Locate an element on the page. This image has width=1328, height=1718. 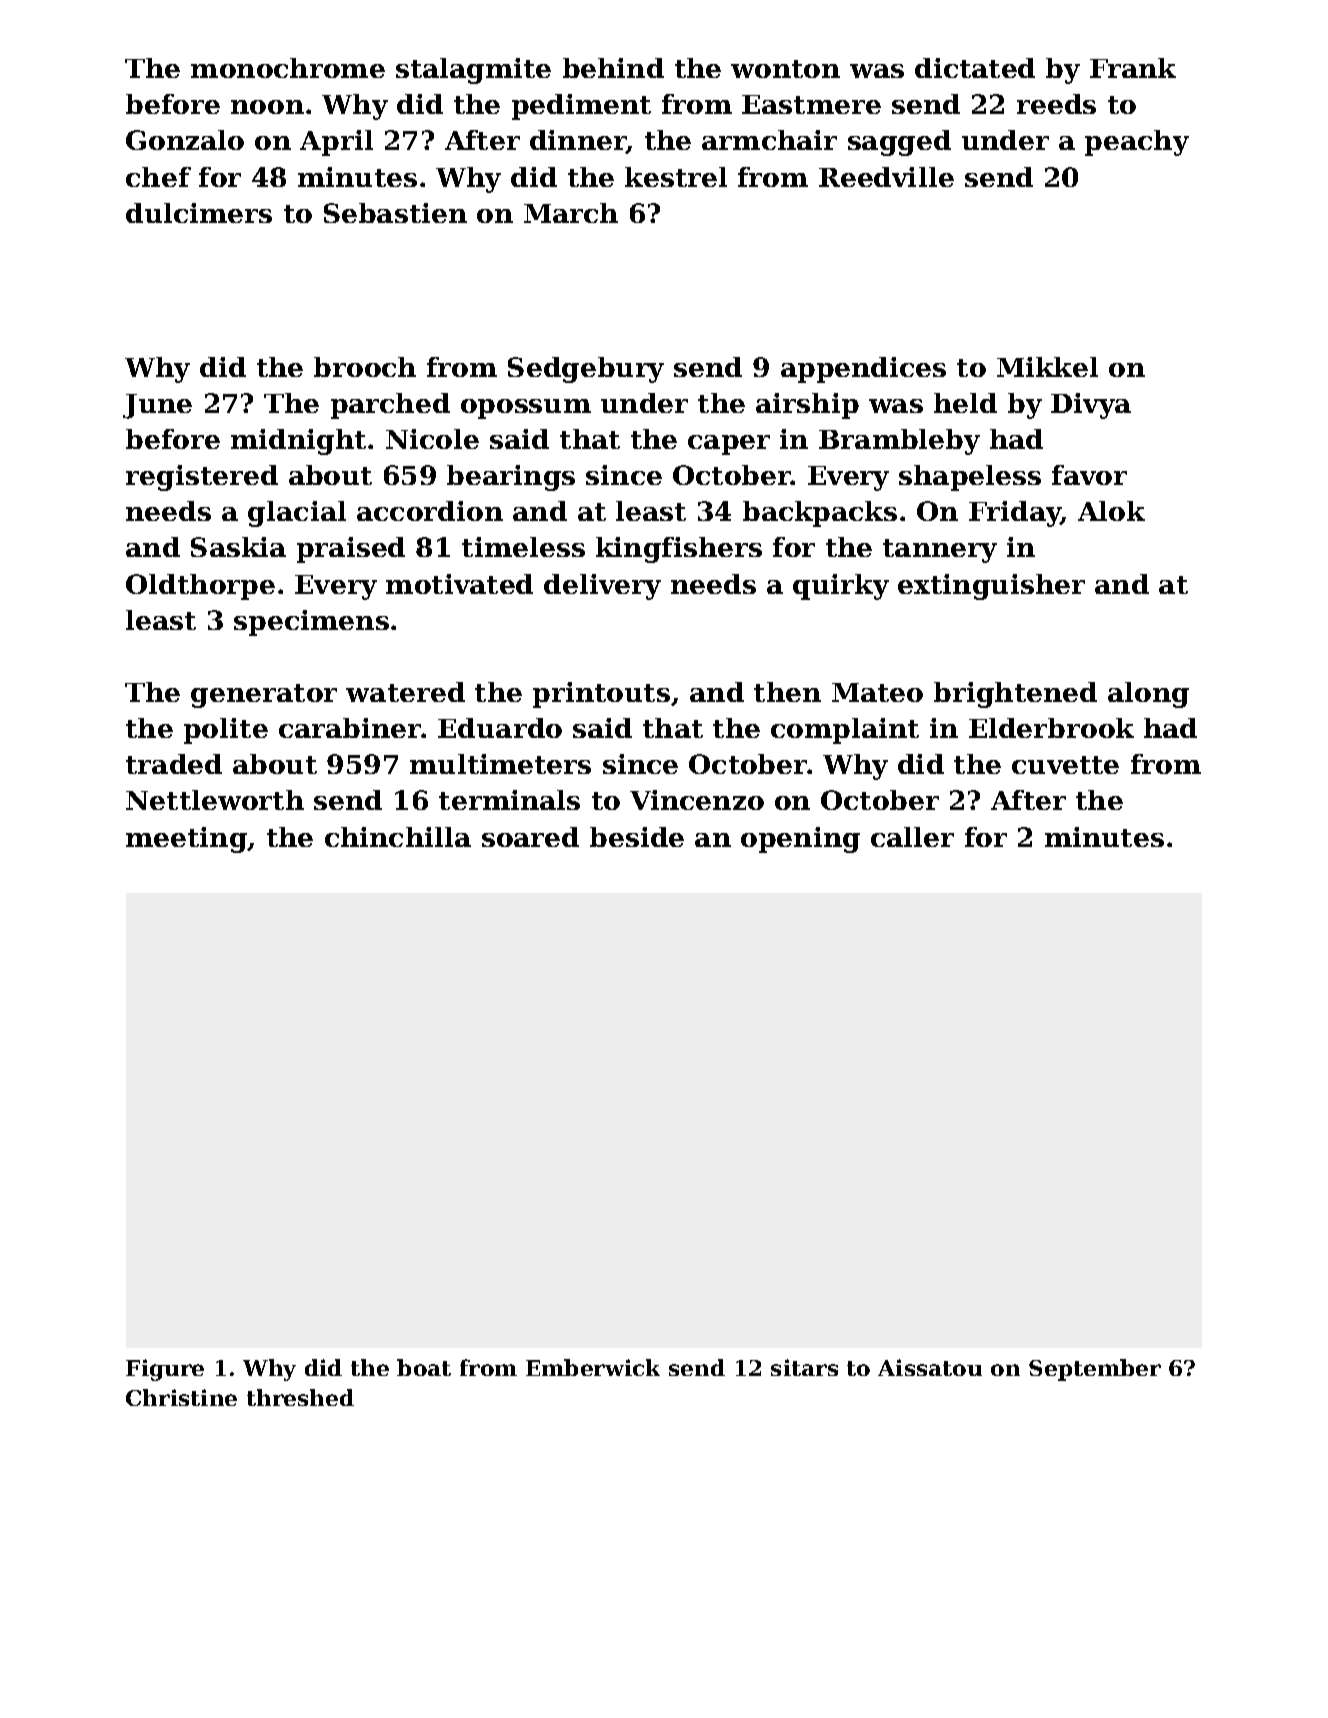
chinchilla is located at coordinates (398, 837).
